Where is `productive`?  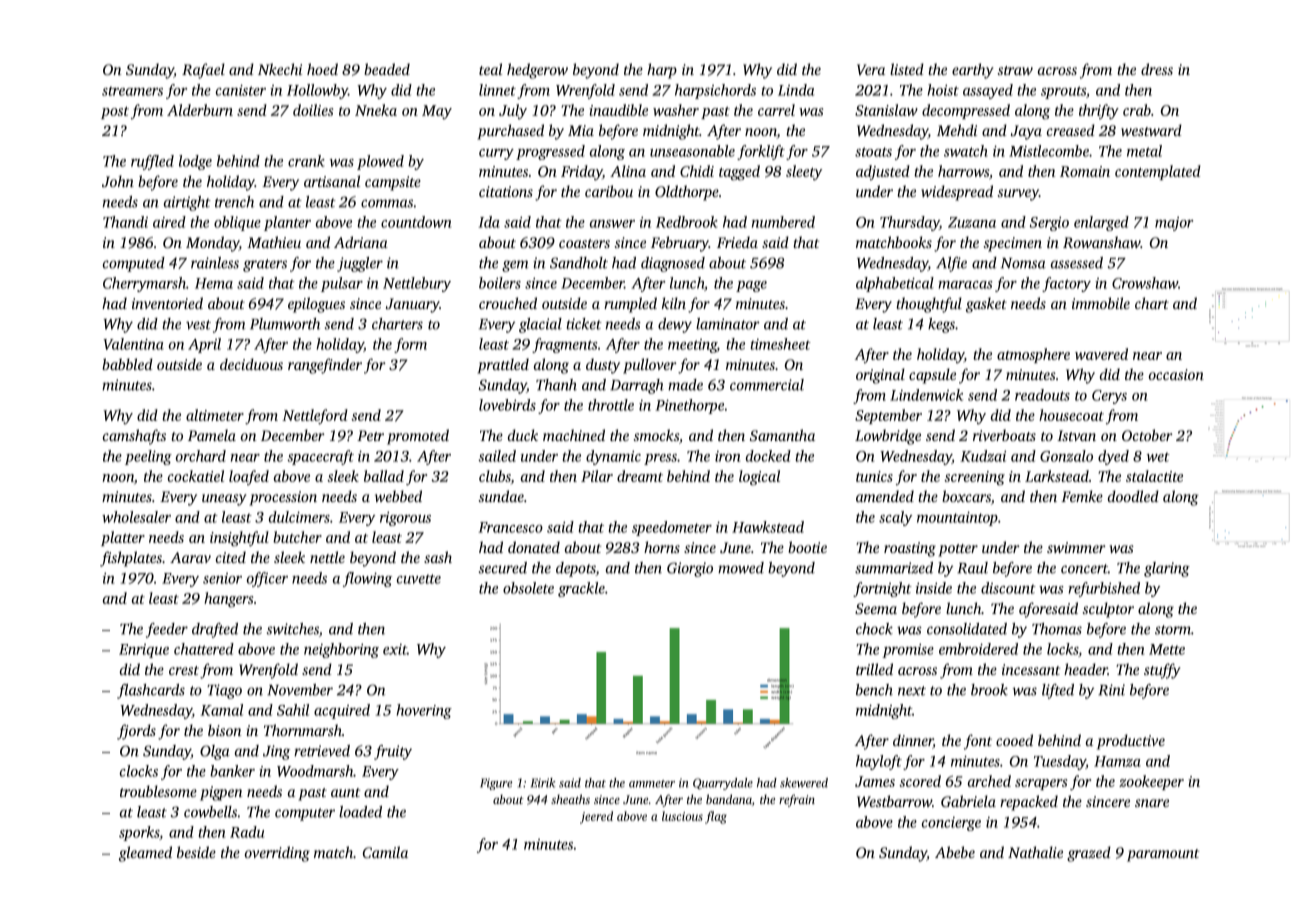
productive is located at coordinates (1131, 742).
